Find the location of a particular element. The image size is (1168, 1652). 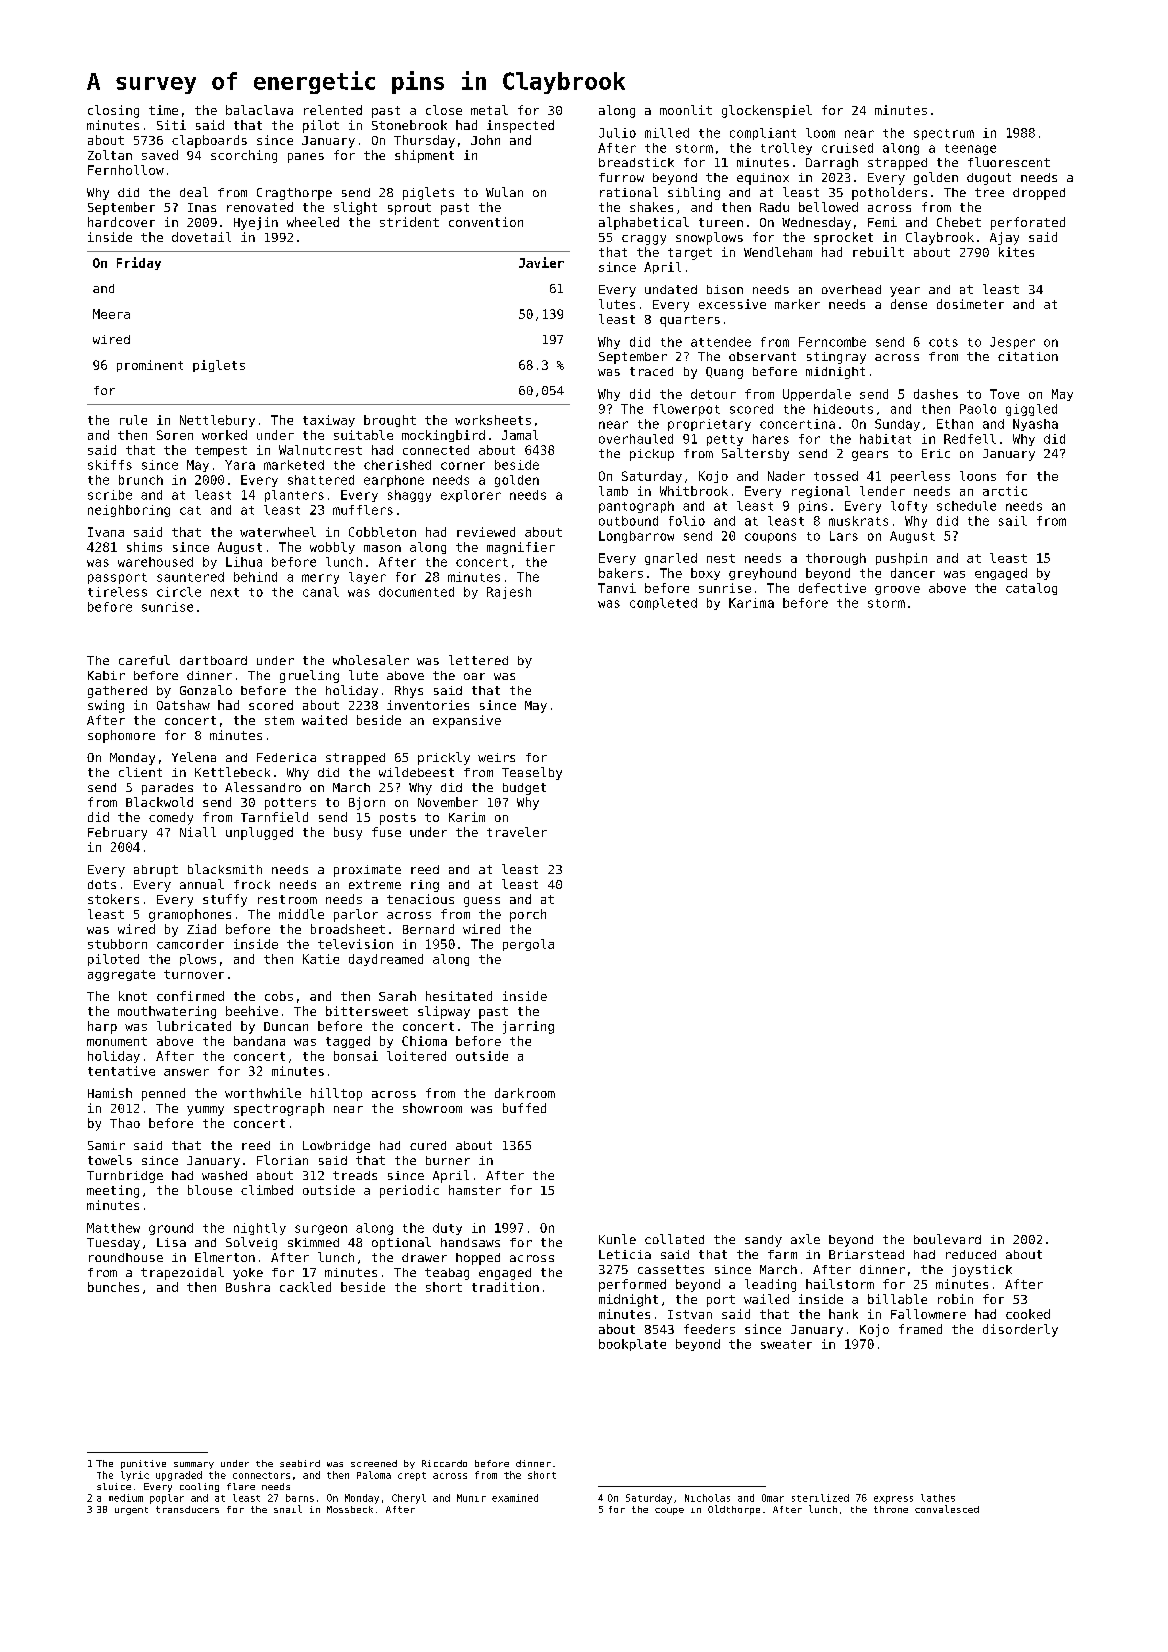

screened is located at coordinates (374, 1463).
